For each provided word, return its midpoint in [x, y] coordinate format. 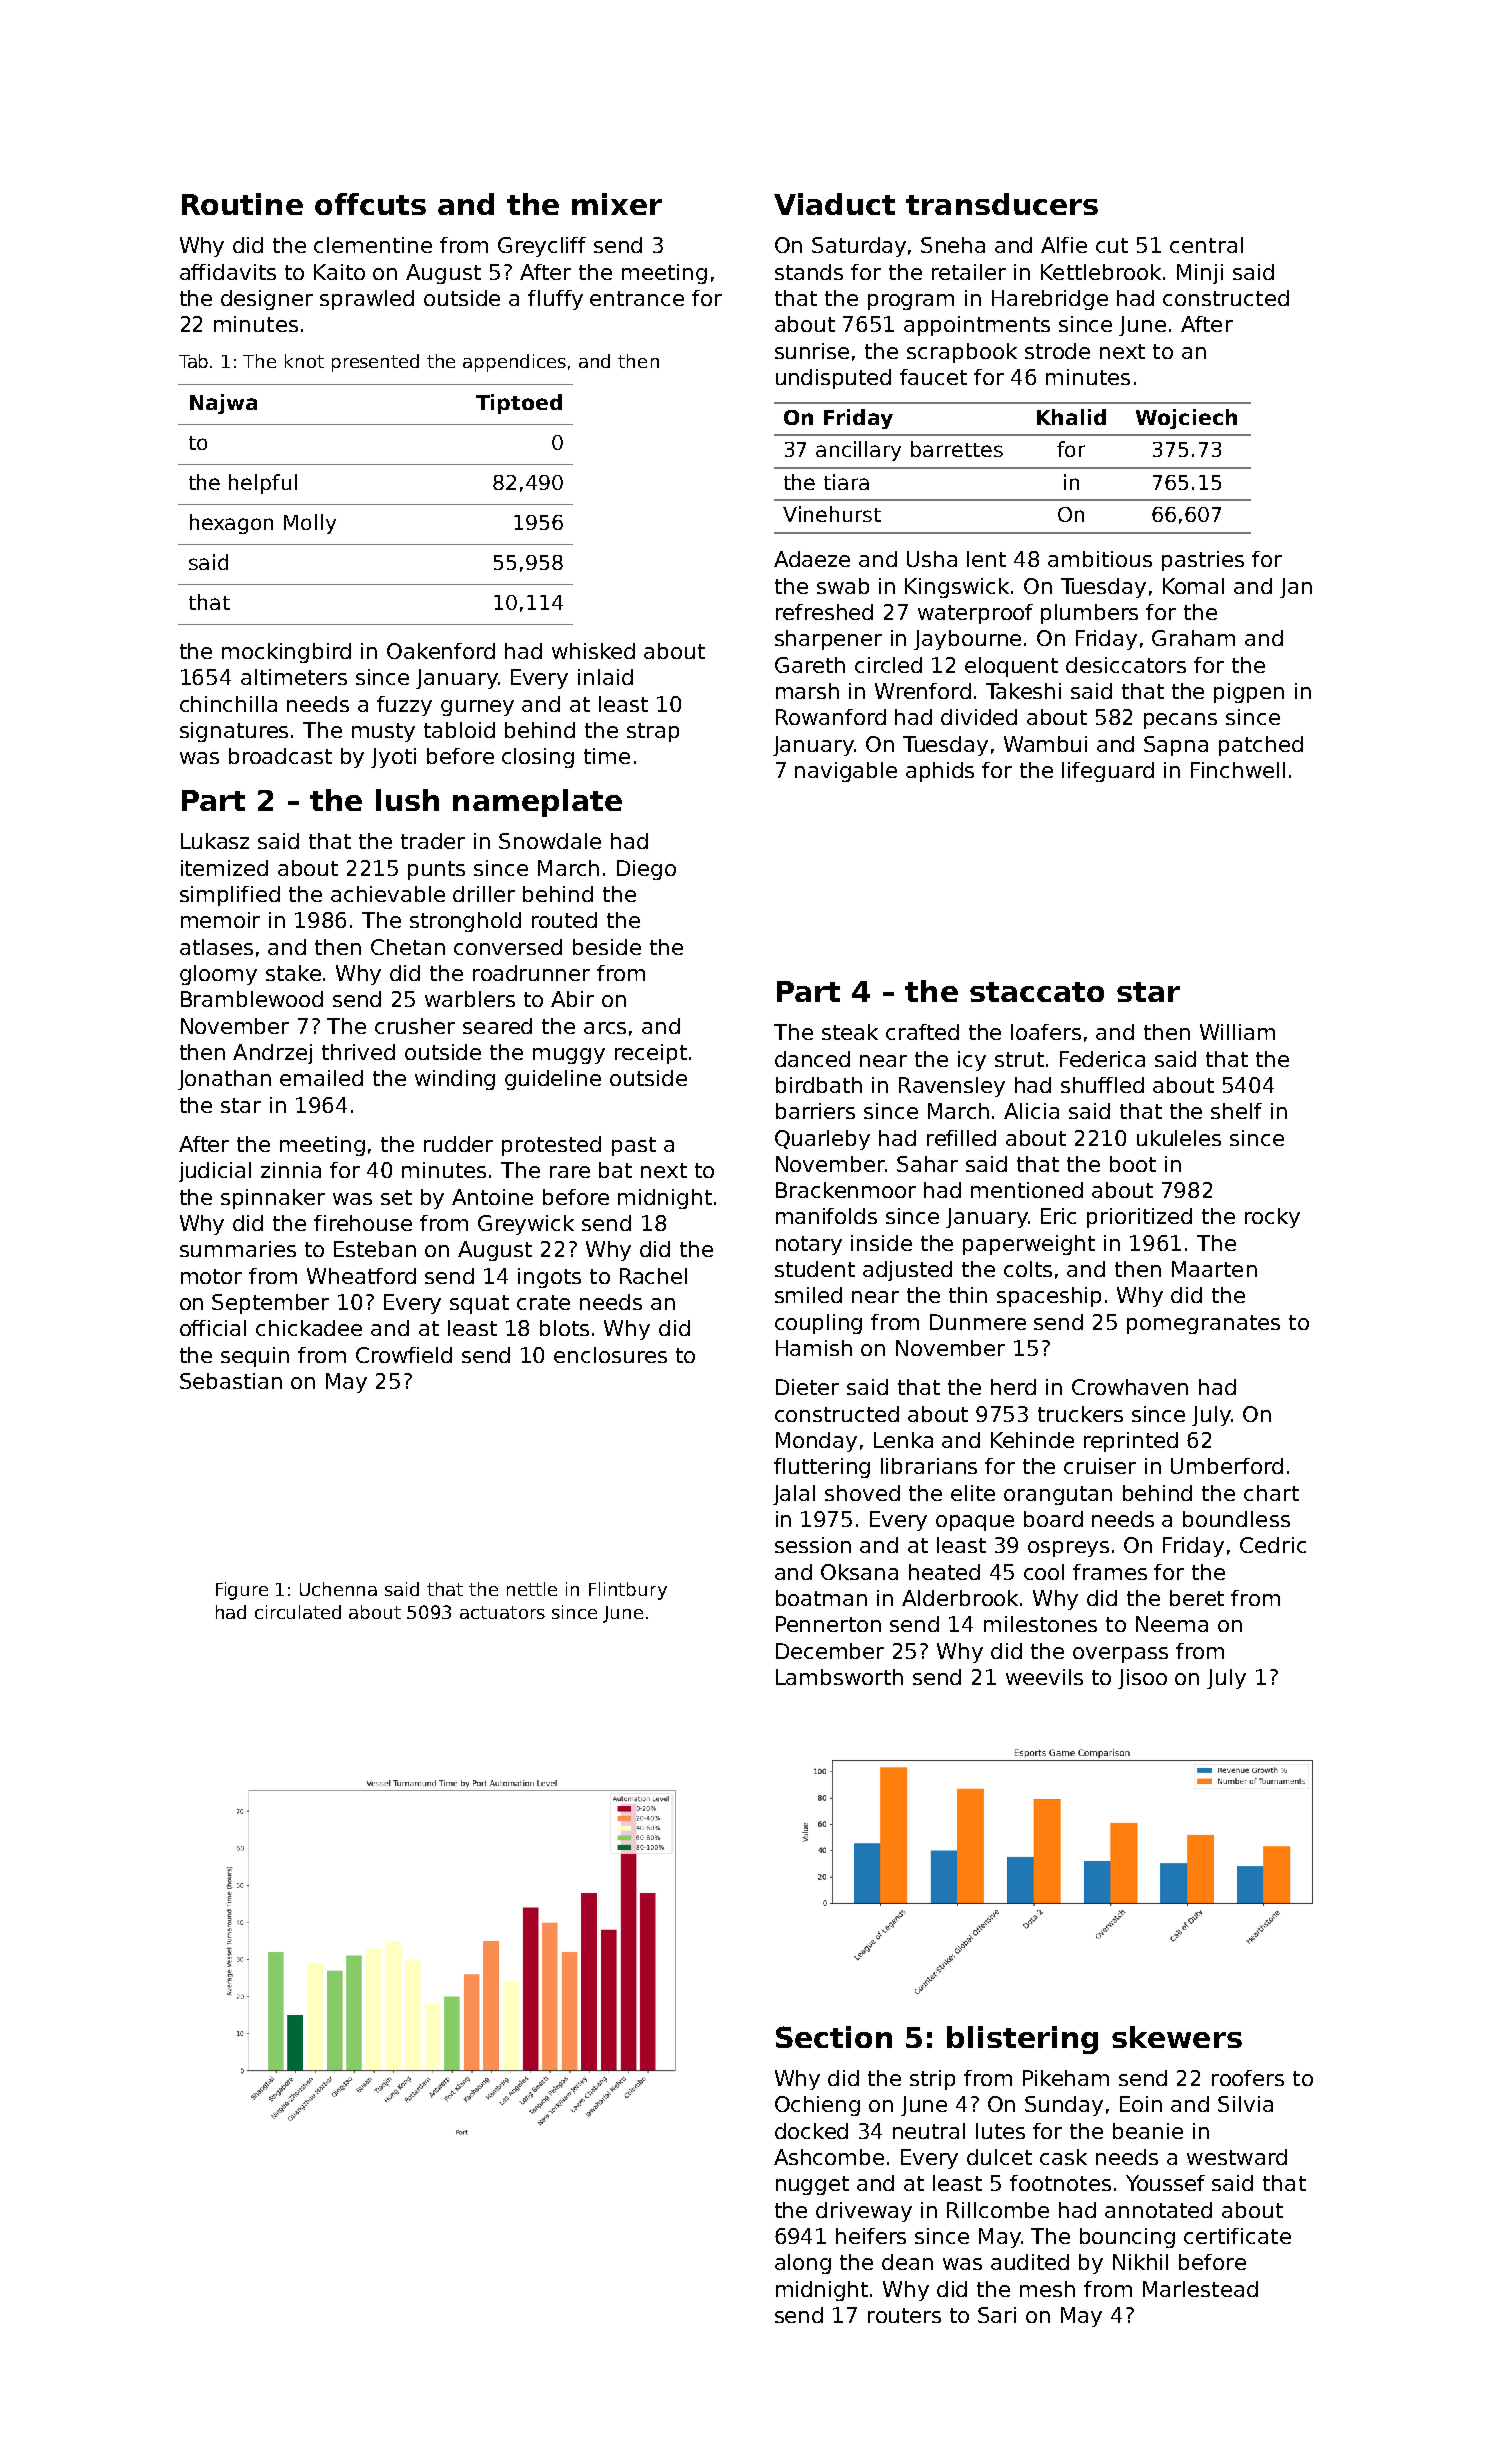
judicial [215, 1172]
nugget [812, 2185]
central [1206, 245]
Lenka [903, 1440]
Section [834, 2037]
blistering [1022, 2040]
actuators [502, 1612]
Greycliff [542, 247]
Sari [997, 2315]
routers [904, 2315]
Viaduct [834, 204]
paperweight [1029, 1245]
